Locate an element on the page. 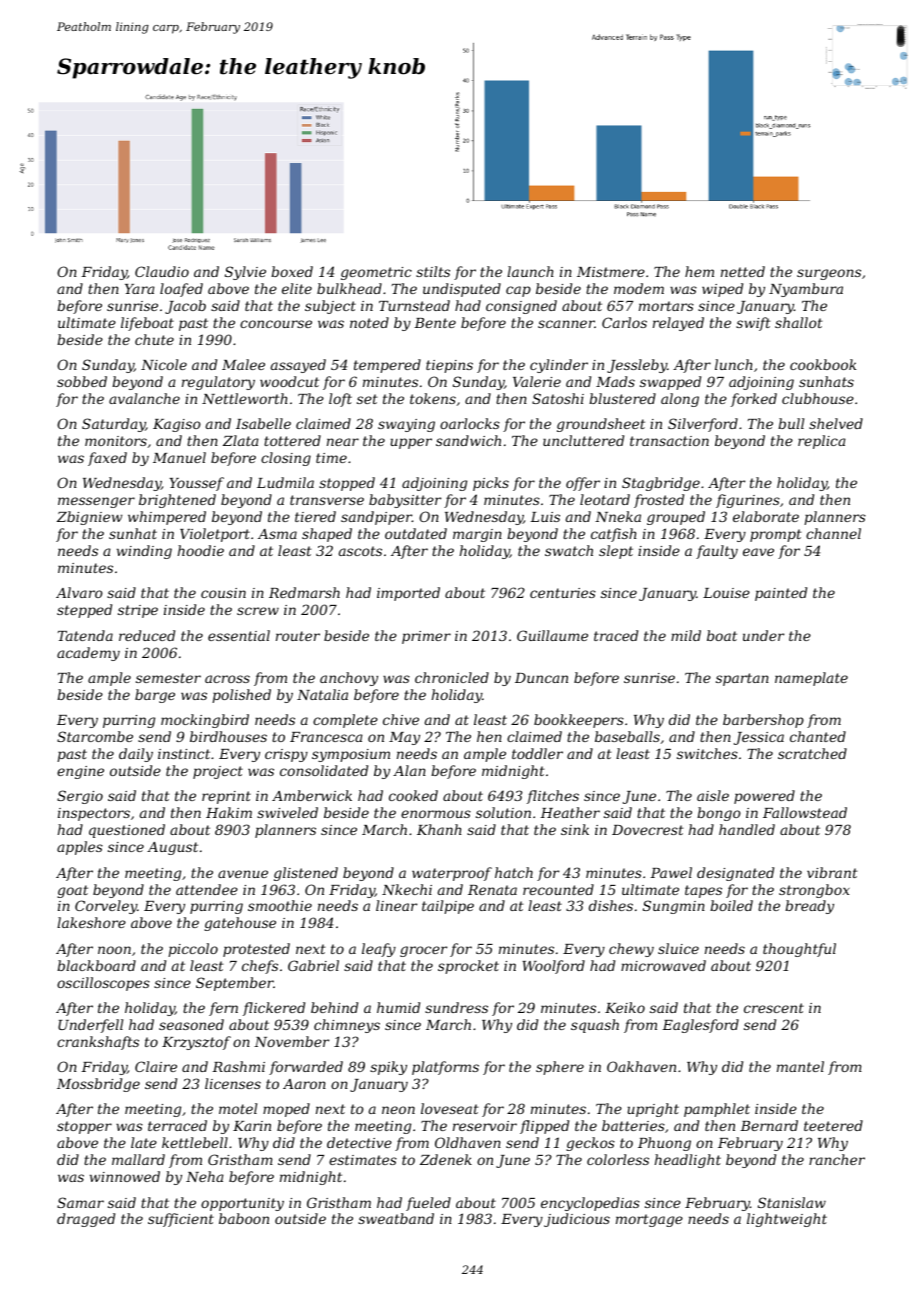 The width and height of the document is (924, 1308). Nkechi is located at coordinates (407, 889).
